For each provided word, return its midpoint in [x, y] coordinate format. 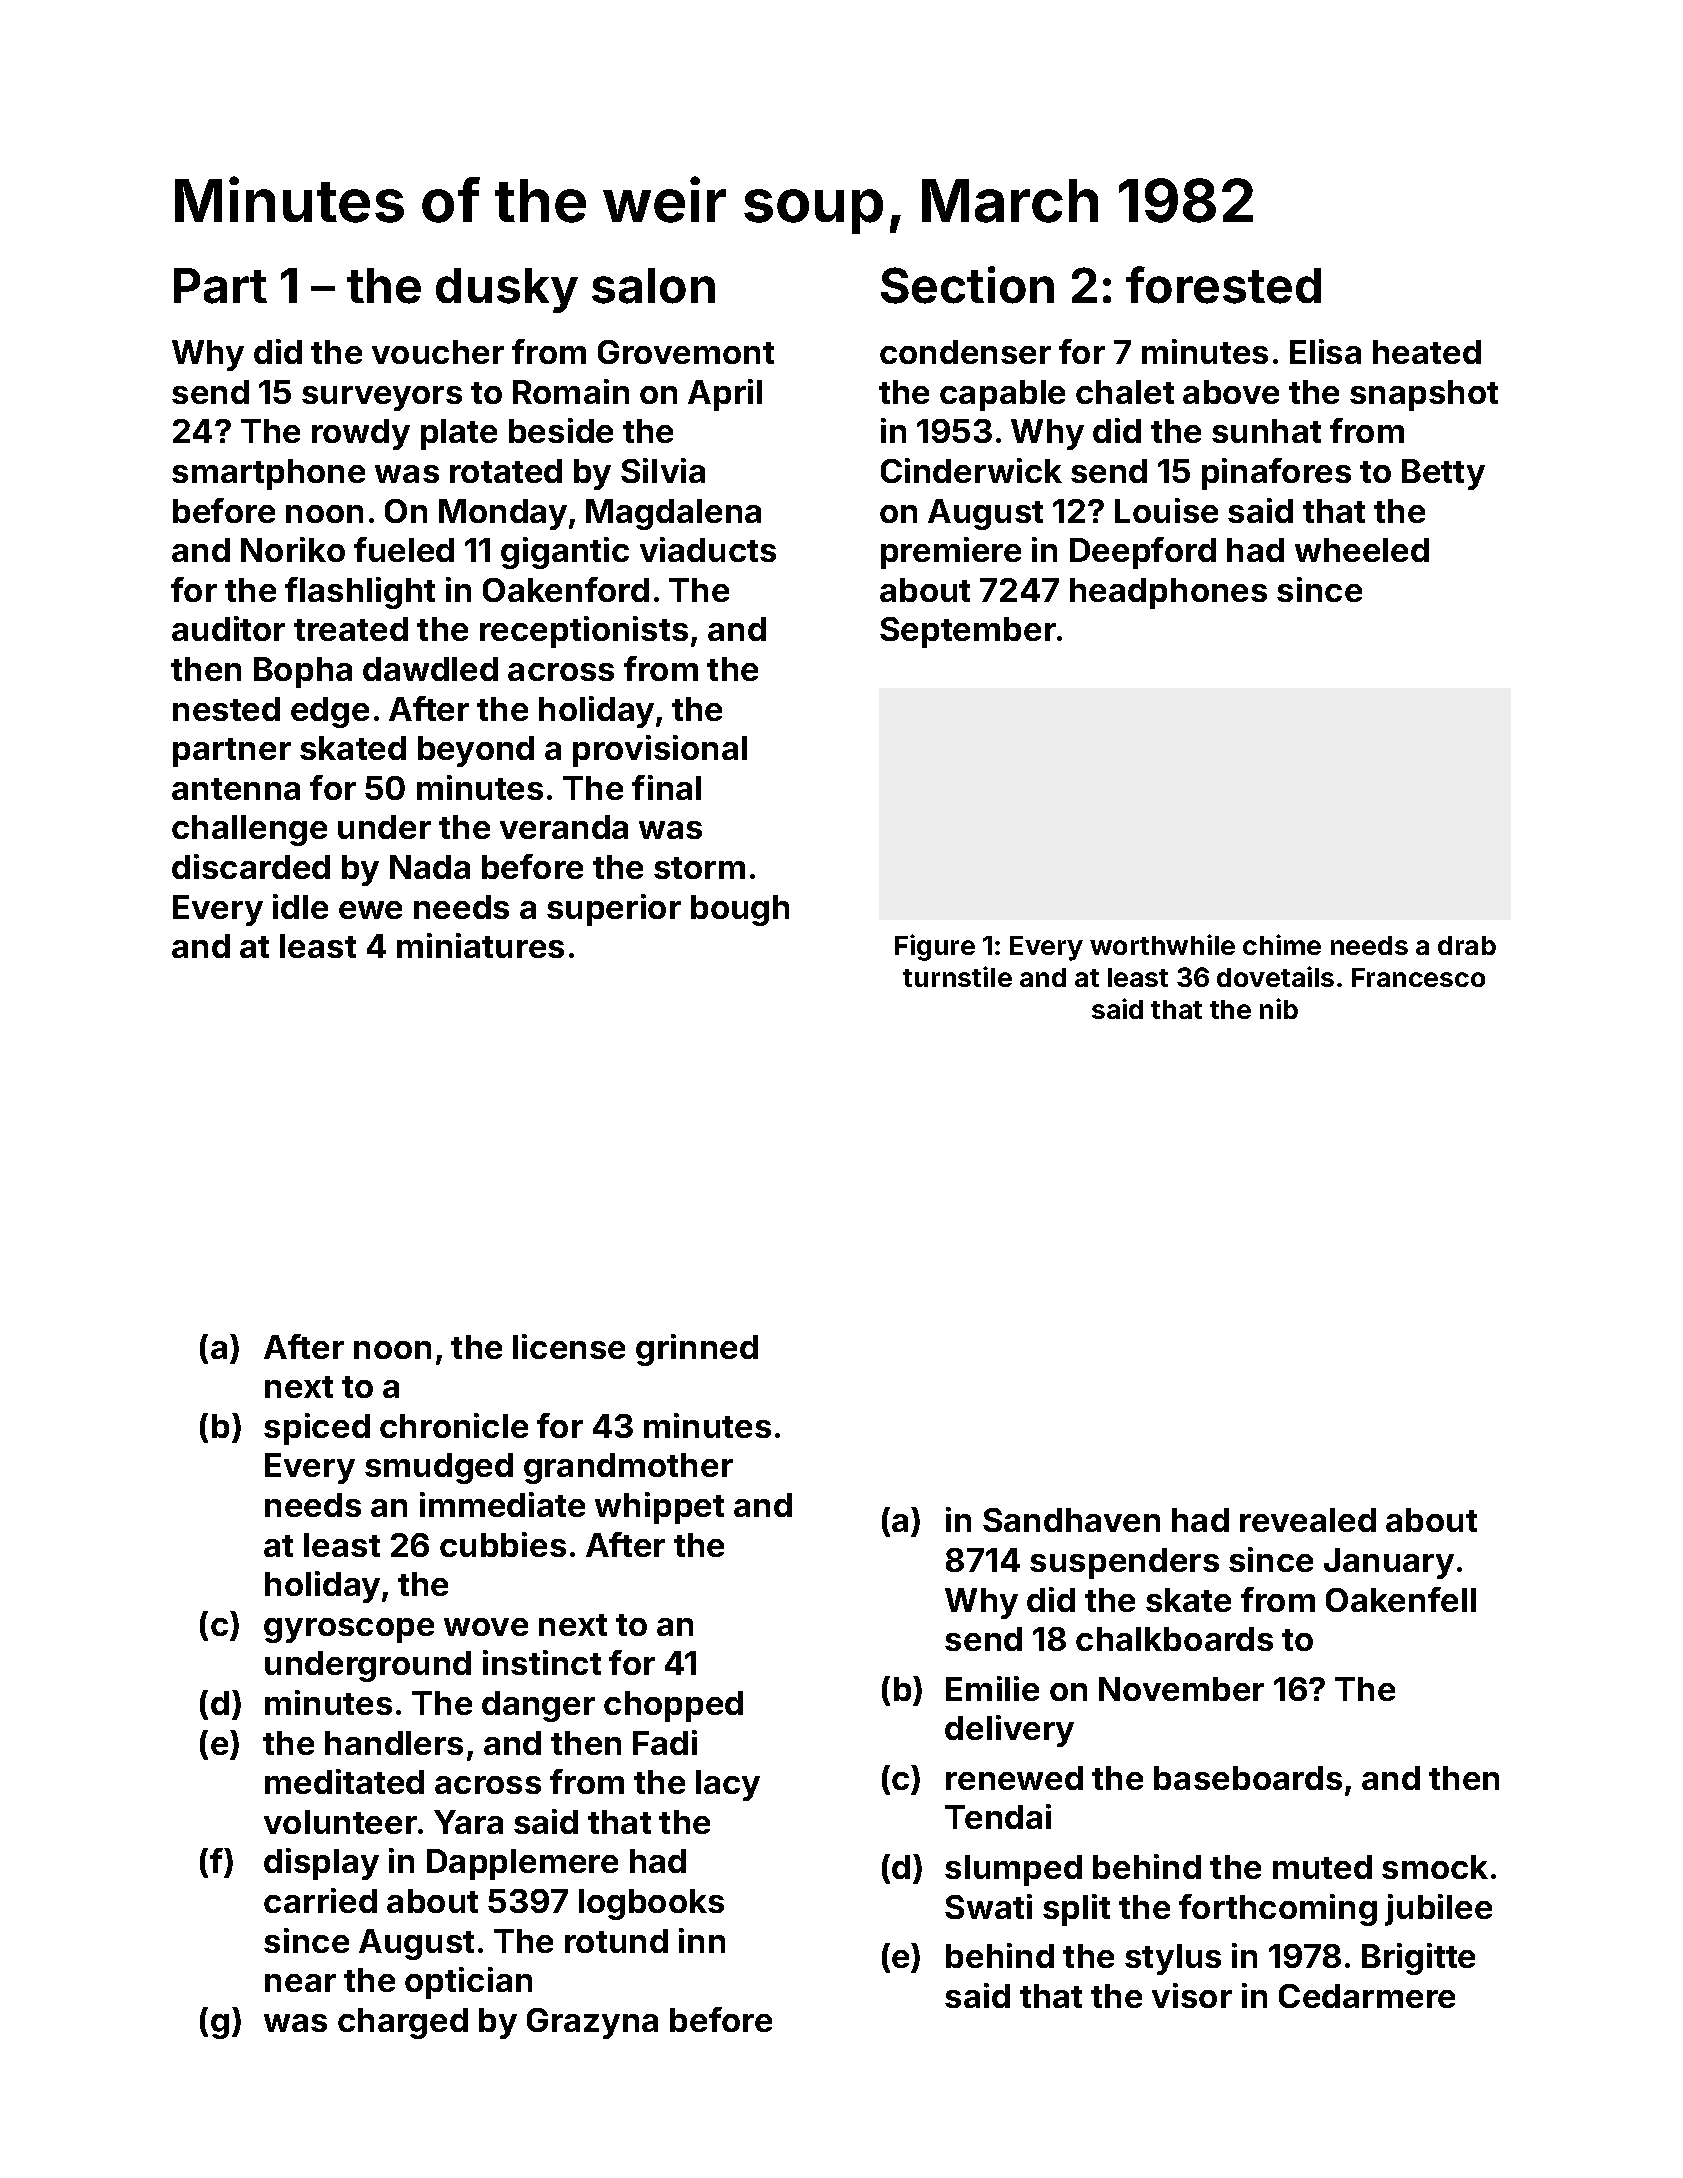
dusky [507, 290]
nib [1279, 1008]
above [1231, 392]
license [569, 1346]
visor [1192, 1995]
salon [653, 286]
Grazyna [592, 2023]
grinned [697, 1350]
